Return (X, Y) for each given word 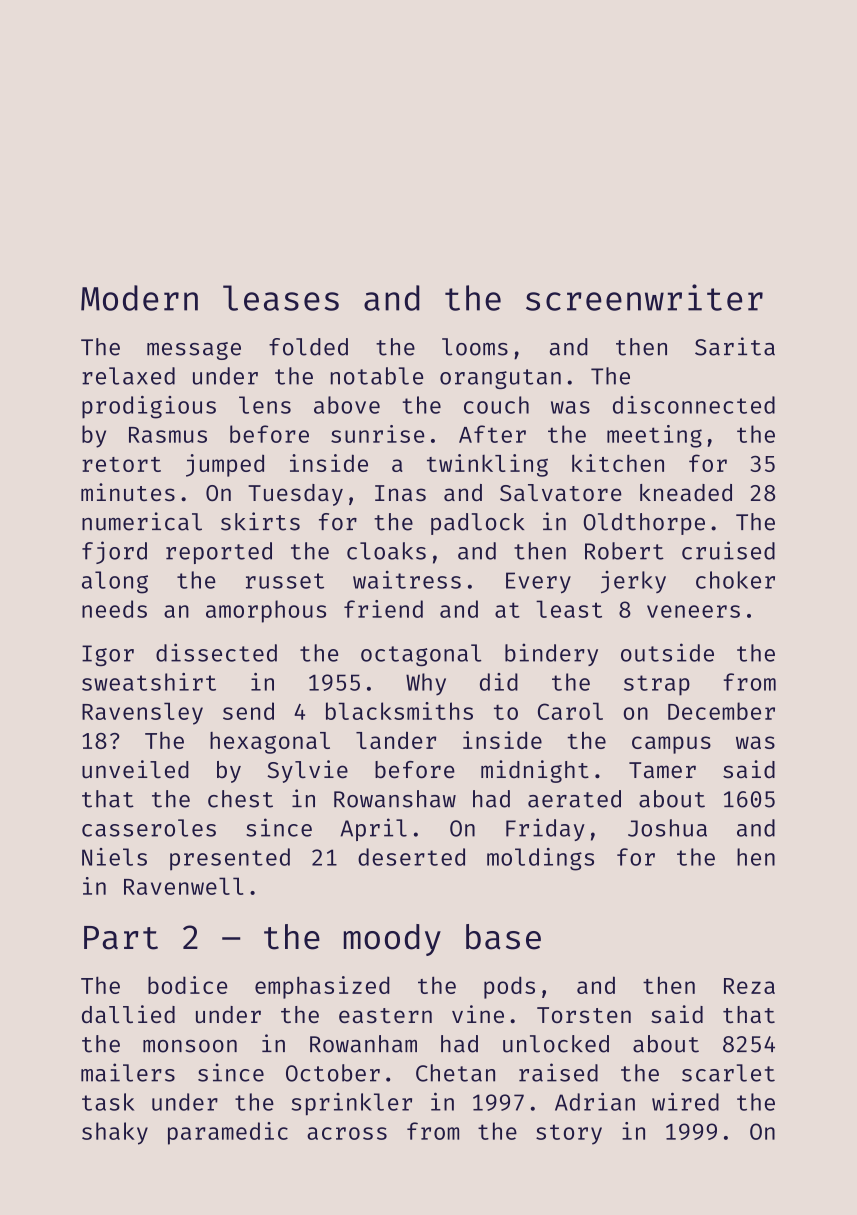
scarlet (728, 1073)
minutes (128, 492)
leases (281, 298)
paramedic (228, 1133)
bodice (187, 985)
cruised (728, 550)
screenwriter (644, 297)
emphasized (322, 987)
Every (538, 583)
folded (308, 347)
